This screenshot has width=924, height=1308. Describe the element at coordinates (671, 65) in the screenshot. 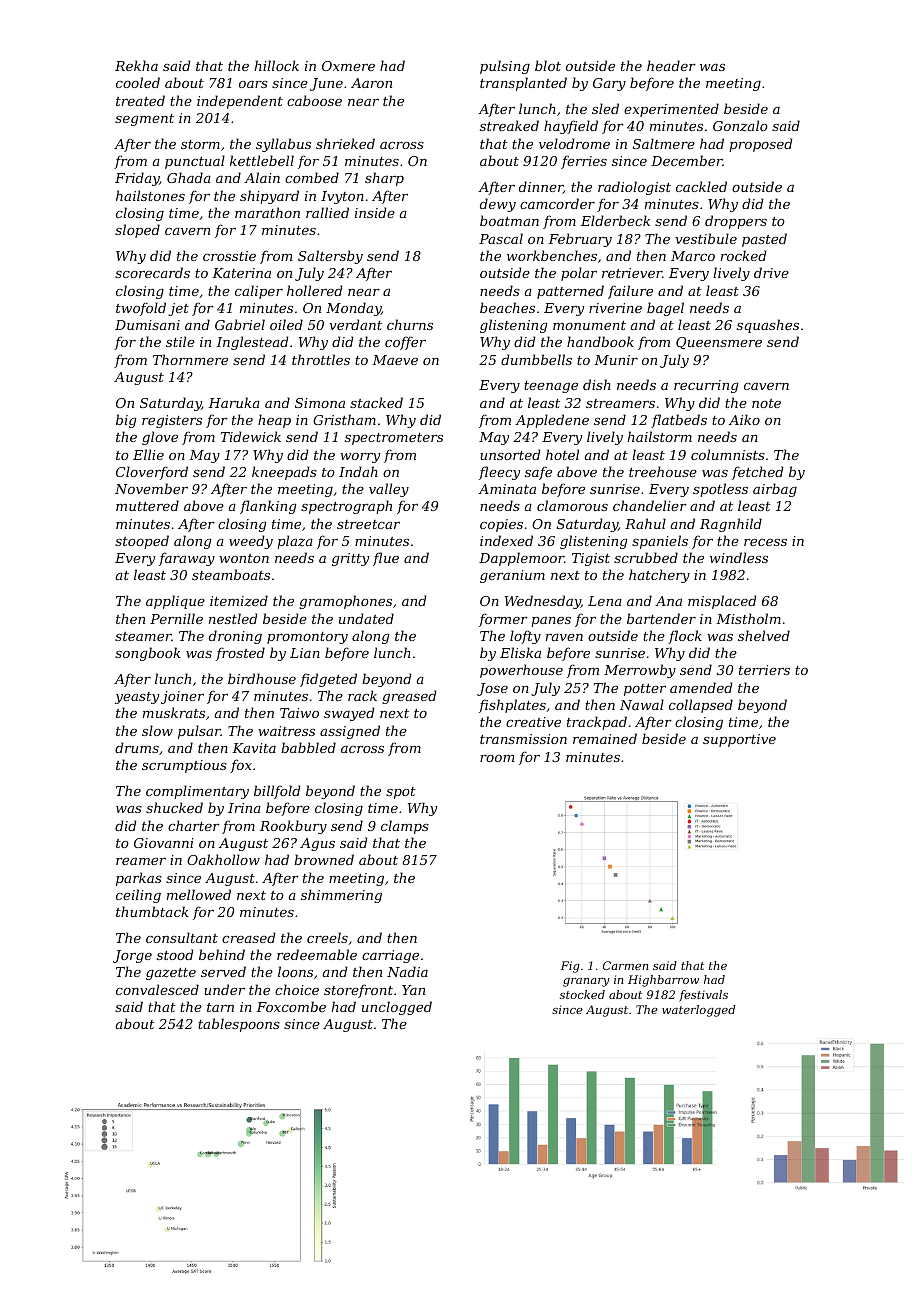

I see `header` at that location.
